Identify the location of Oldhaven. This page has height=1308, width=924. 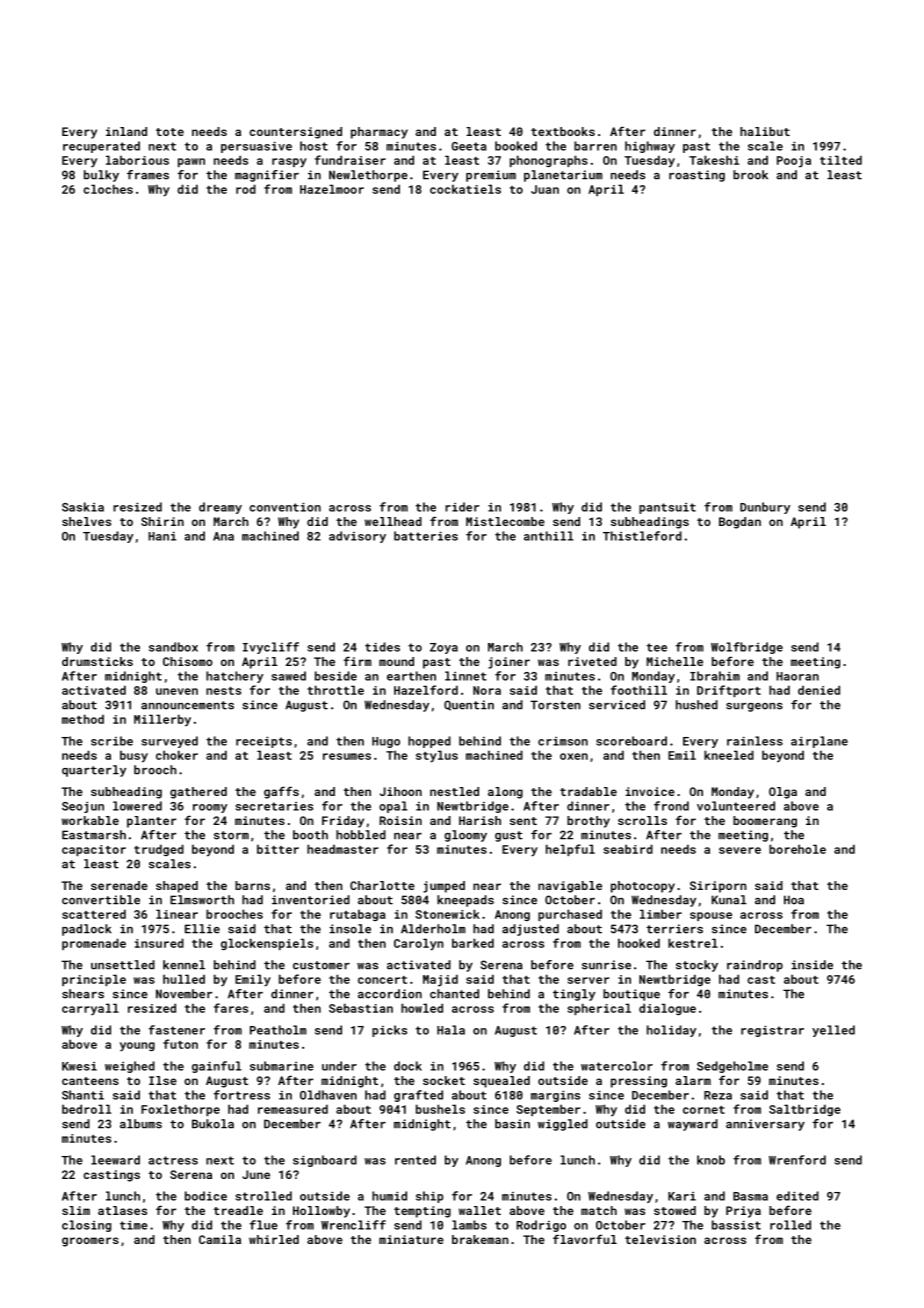
(328, 1095).
